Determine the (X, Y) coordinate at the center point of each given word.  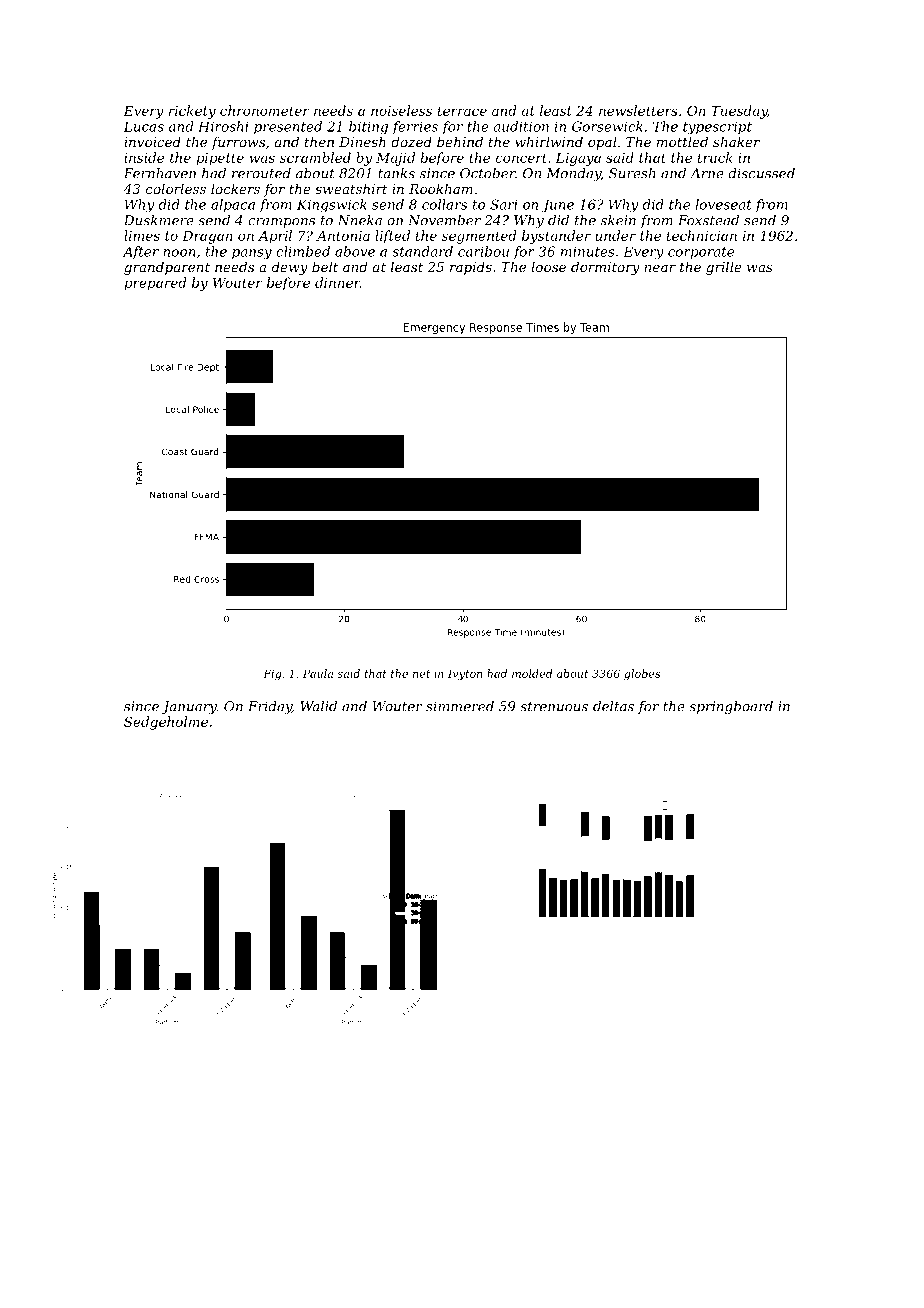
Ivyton (465, 674)
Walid (318, 706)
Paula (318, 673)
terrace (462, 111)
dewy (290, 268)
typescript (717, 128)
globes (642, 674)
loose (548, 266)
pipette (220, 159)
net (421, 674)
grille (724, 268)
